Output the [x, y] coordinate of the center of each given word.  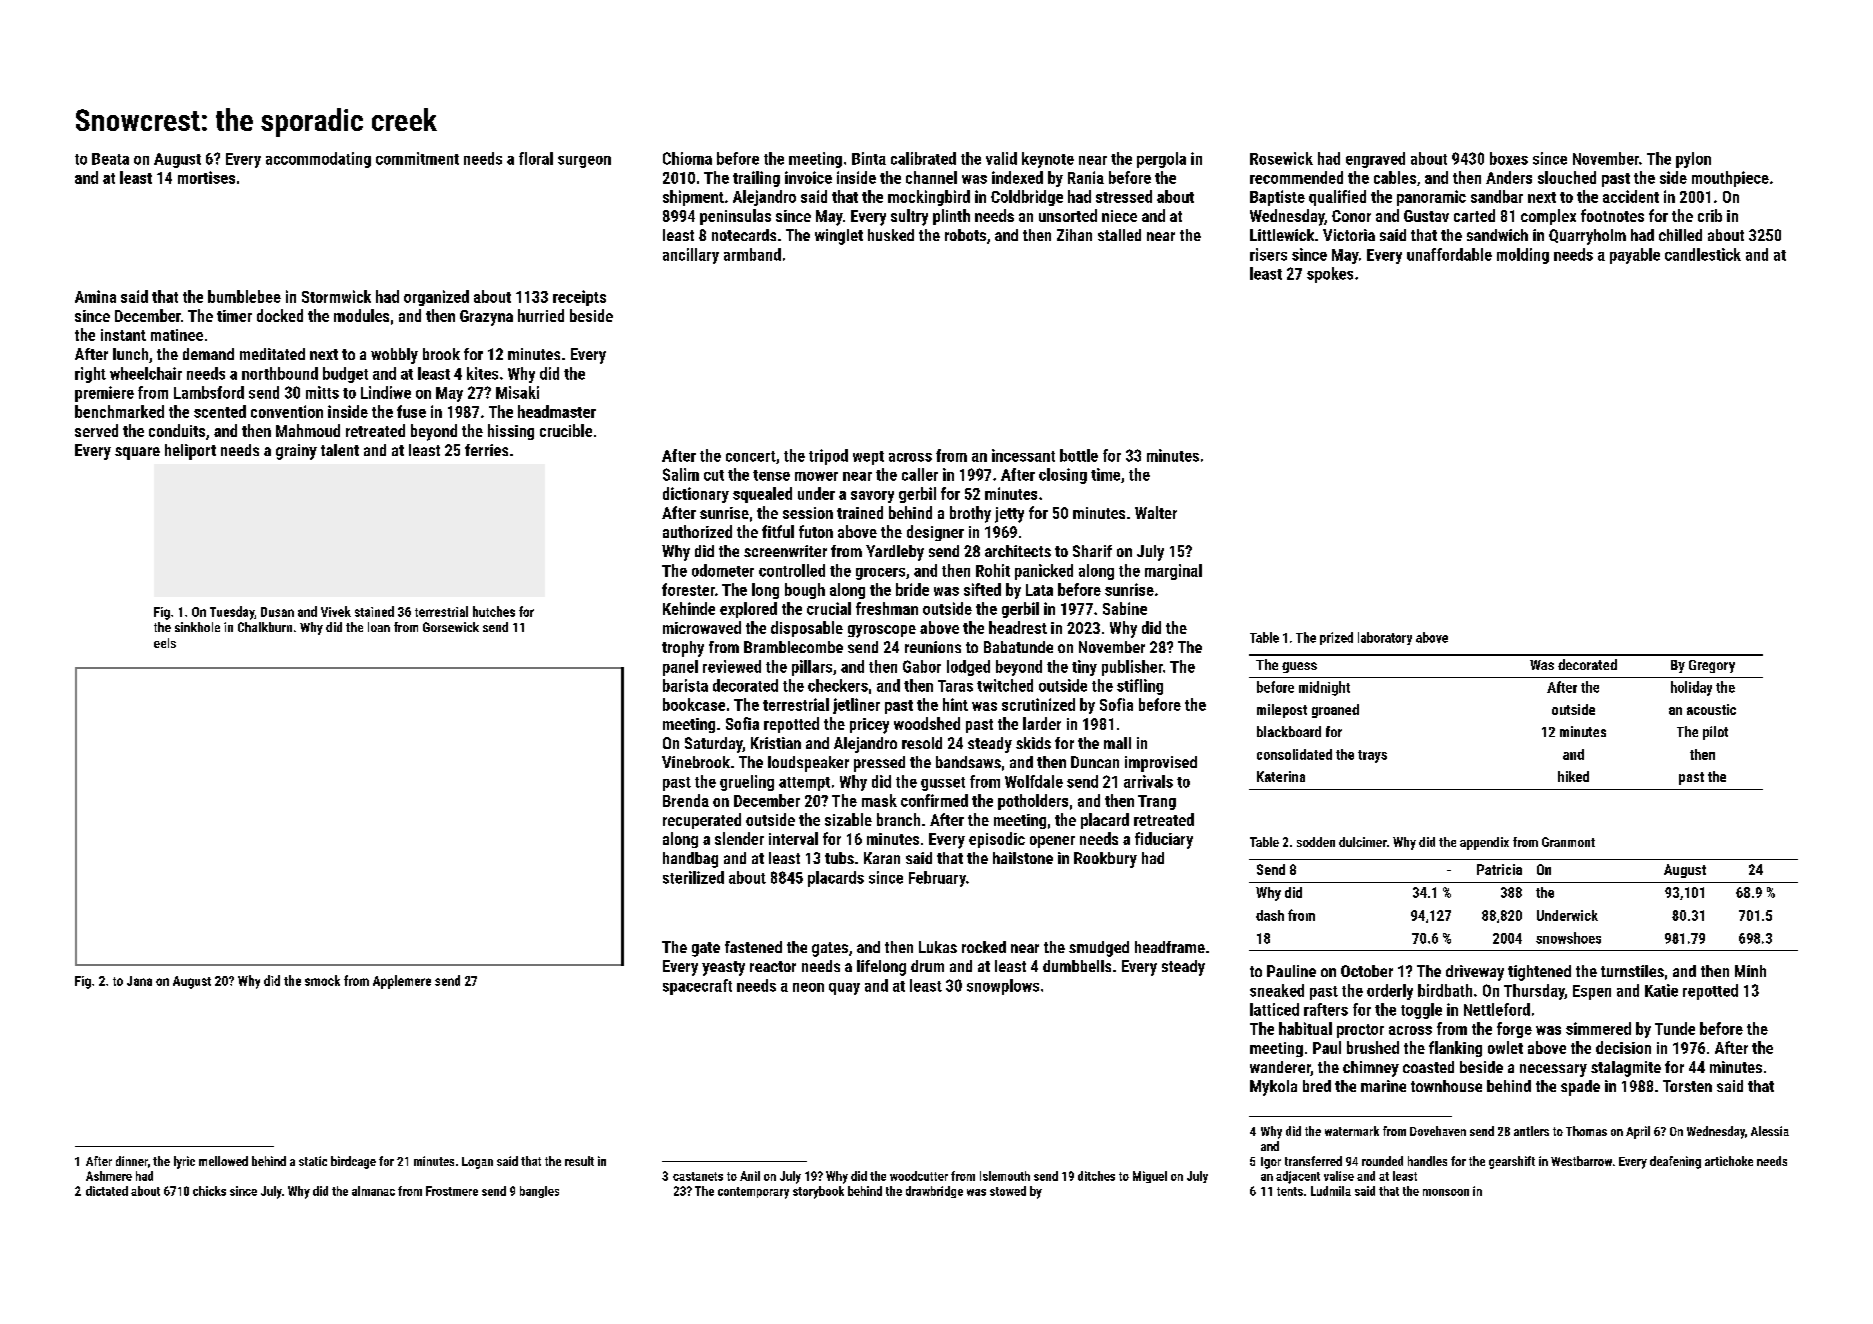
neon [808, 987]
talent [340, 450]
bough [805, 591]
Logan [477, 1163]
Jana [139, 981]
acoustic [1711, 709]
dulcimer [1363, 842]
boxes [1509, 158]
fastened [753, 947]
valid [1001, 158]
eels [165, 643]
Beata [110, 159]
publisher [1132, 668]
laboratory [1385, 638]
